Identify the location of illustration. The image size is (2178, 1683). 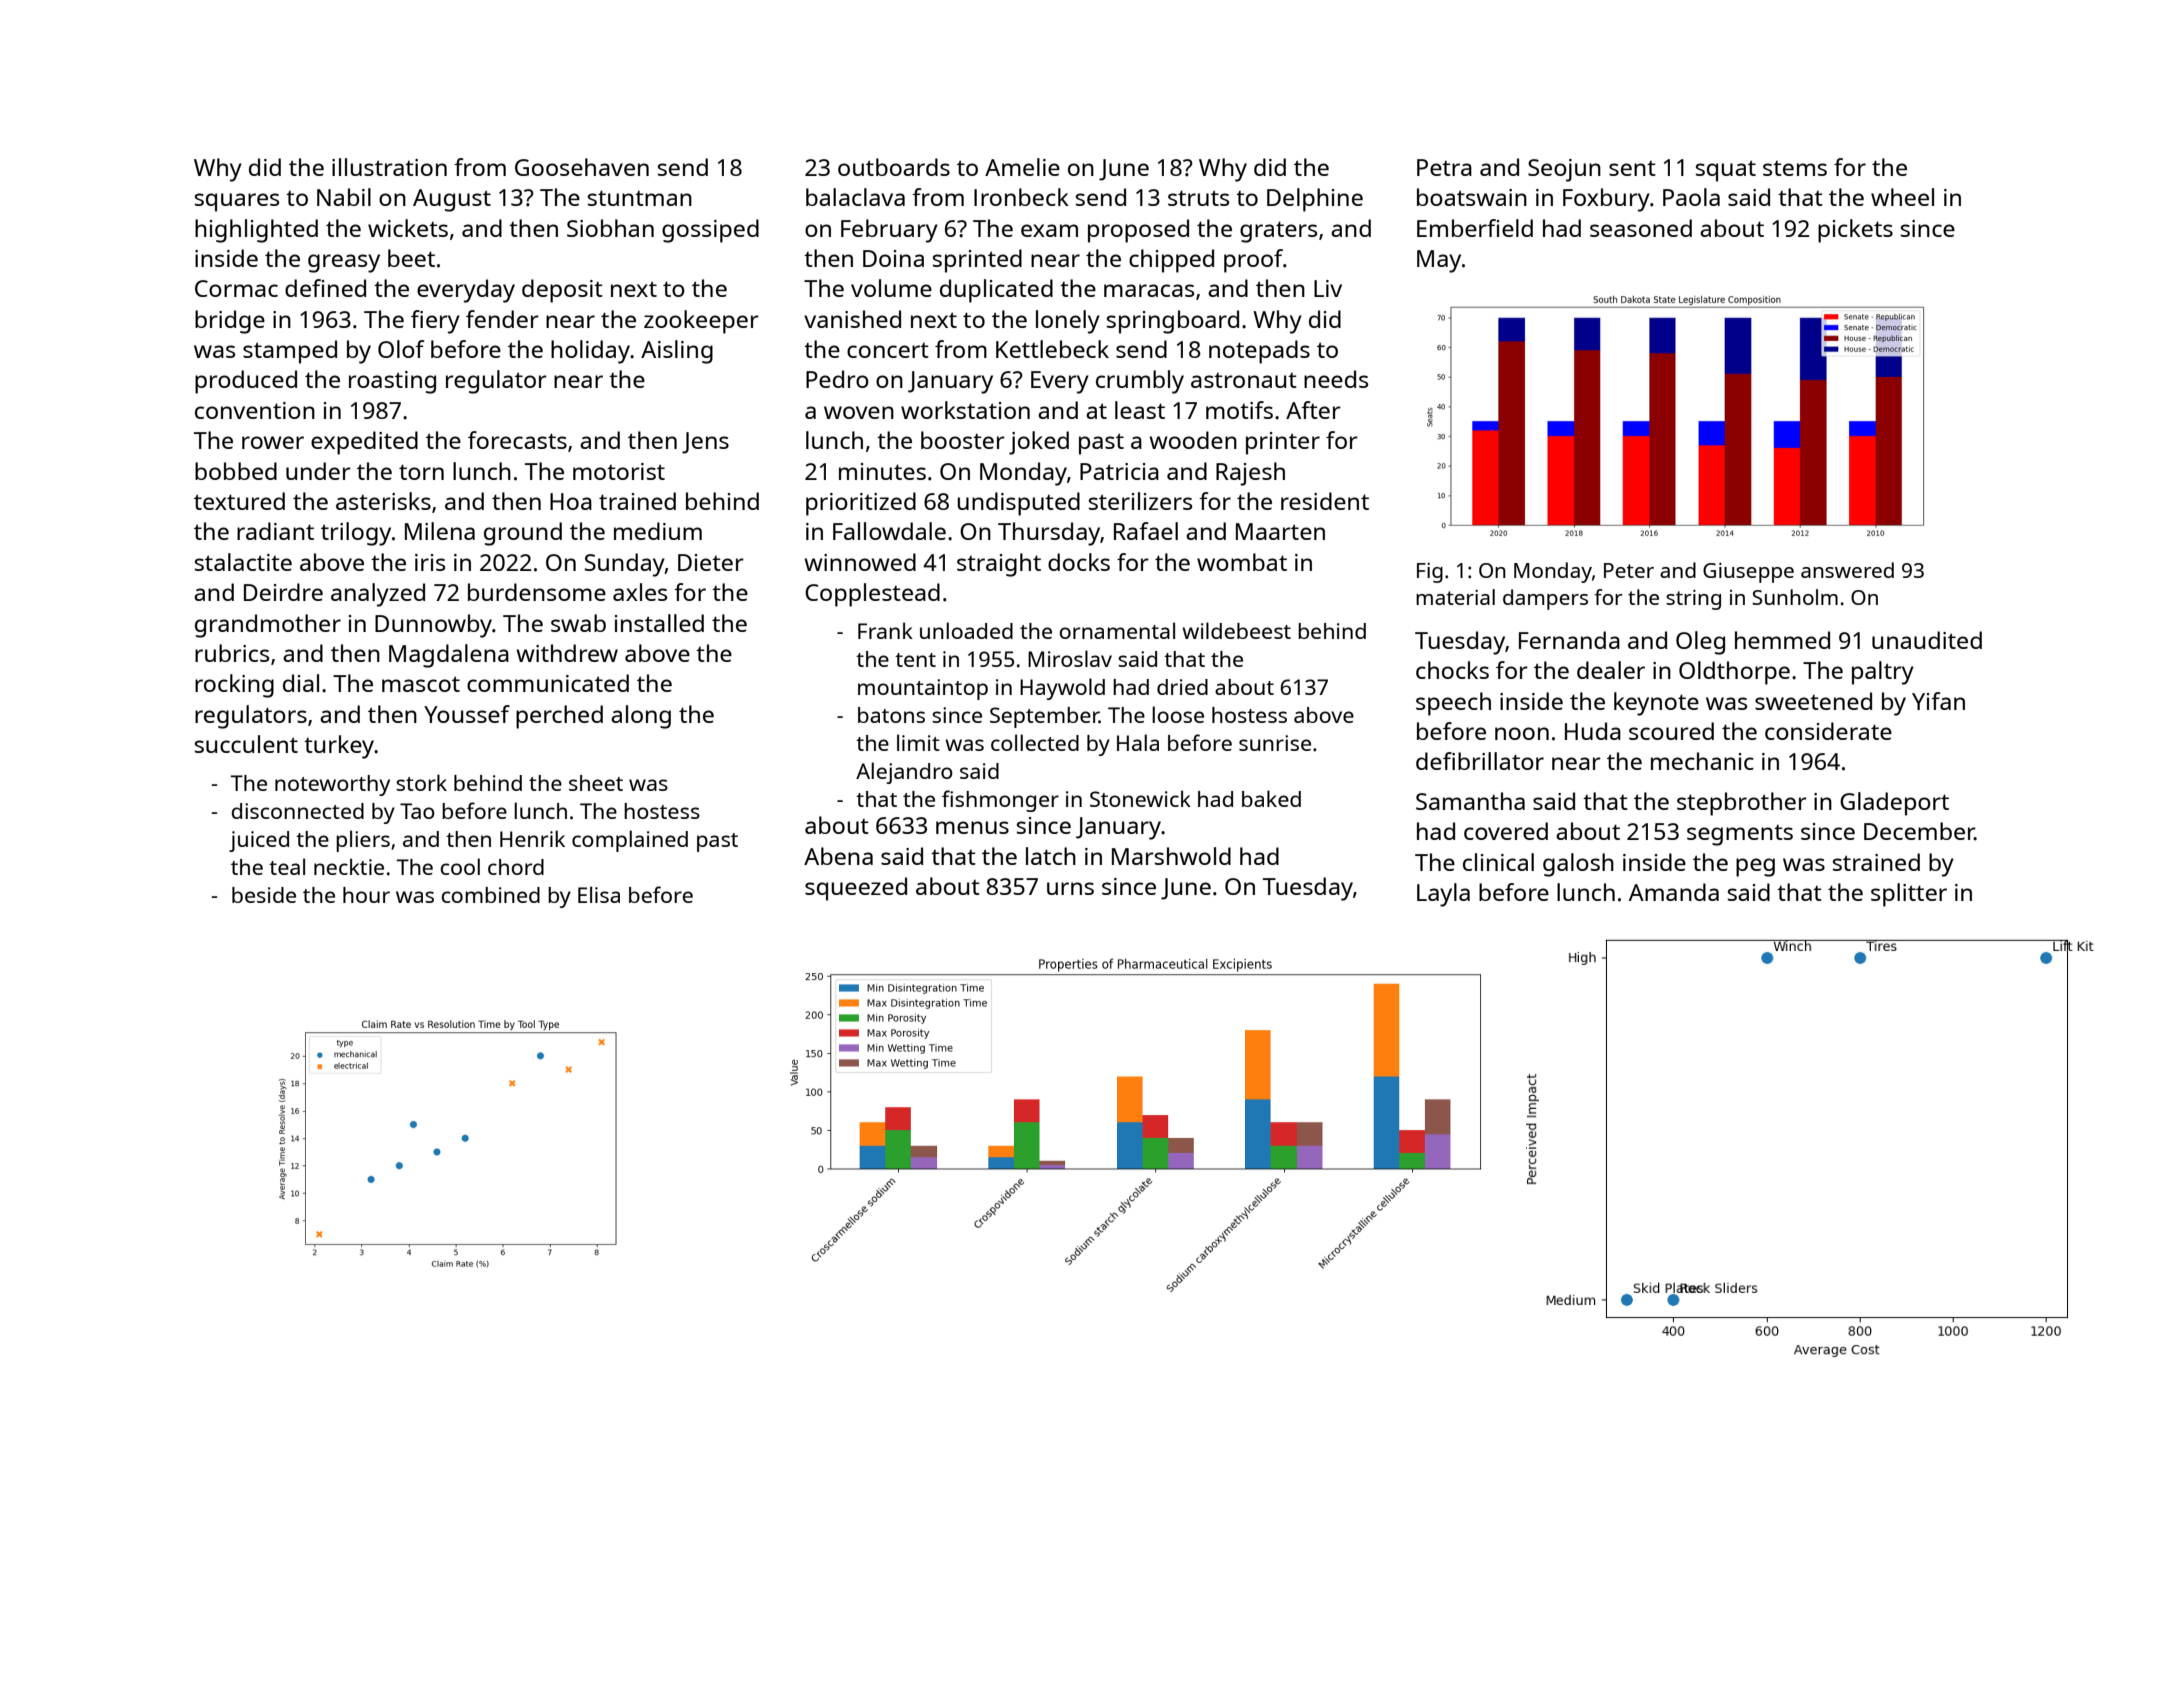
(389, 167).
